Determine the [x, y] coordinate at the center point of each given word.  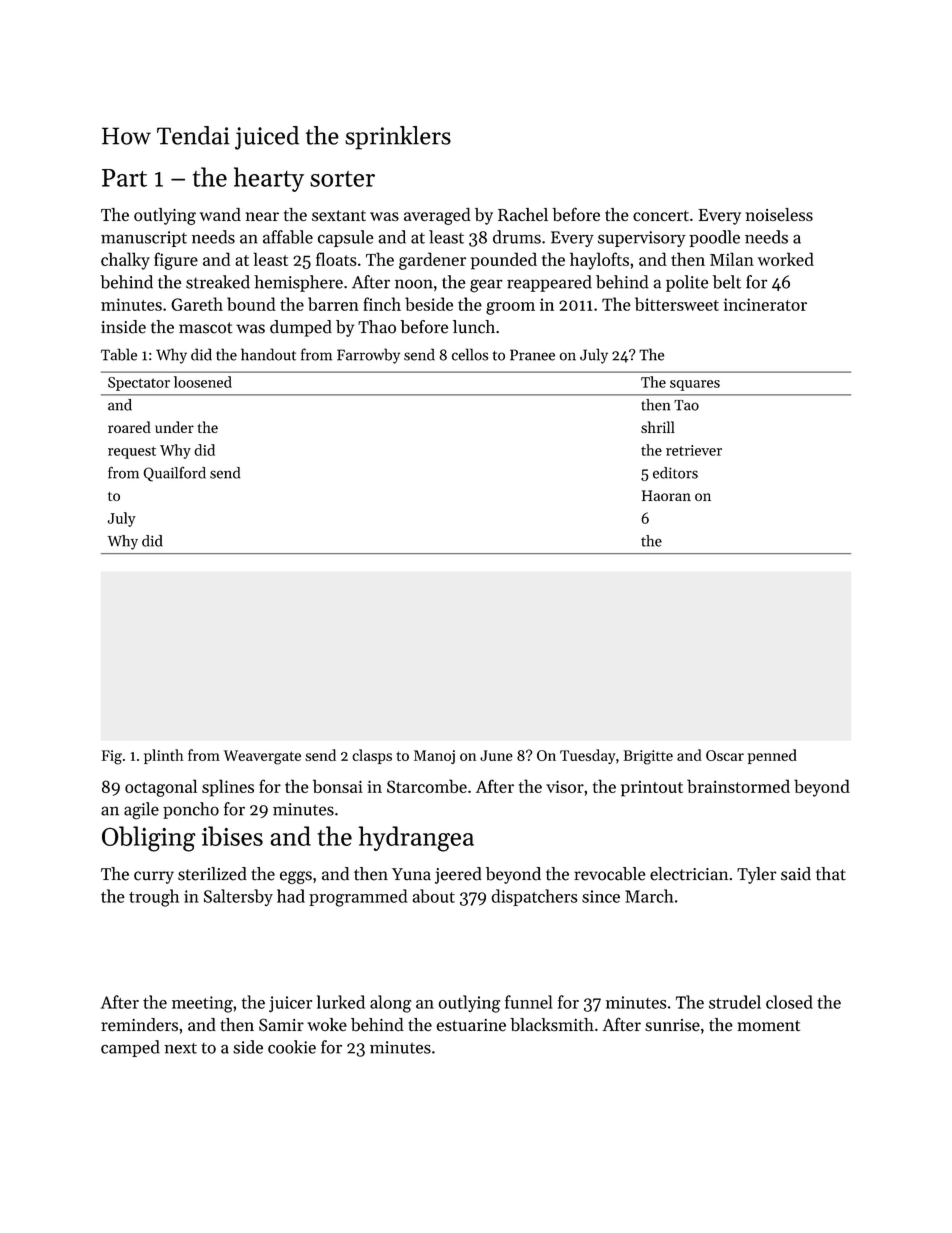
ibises [232, 836]
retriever [694, 450]
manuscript [144, 239]
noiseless [779, 214]
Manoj [434, 757]
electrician [689, 874]
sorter [342, 179]
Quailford [174, 474]
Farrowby [368, 356]
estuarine [471, 1025]
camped [130, 1048]
